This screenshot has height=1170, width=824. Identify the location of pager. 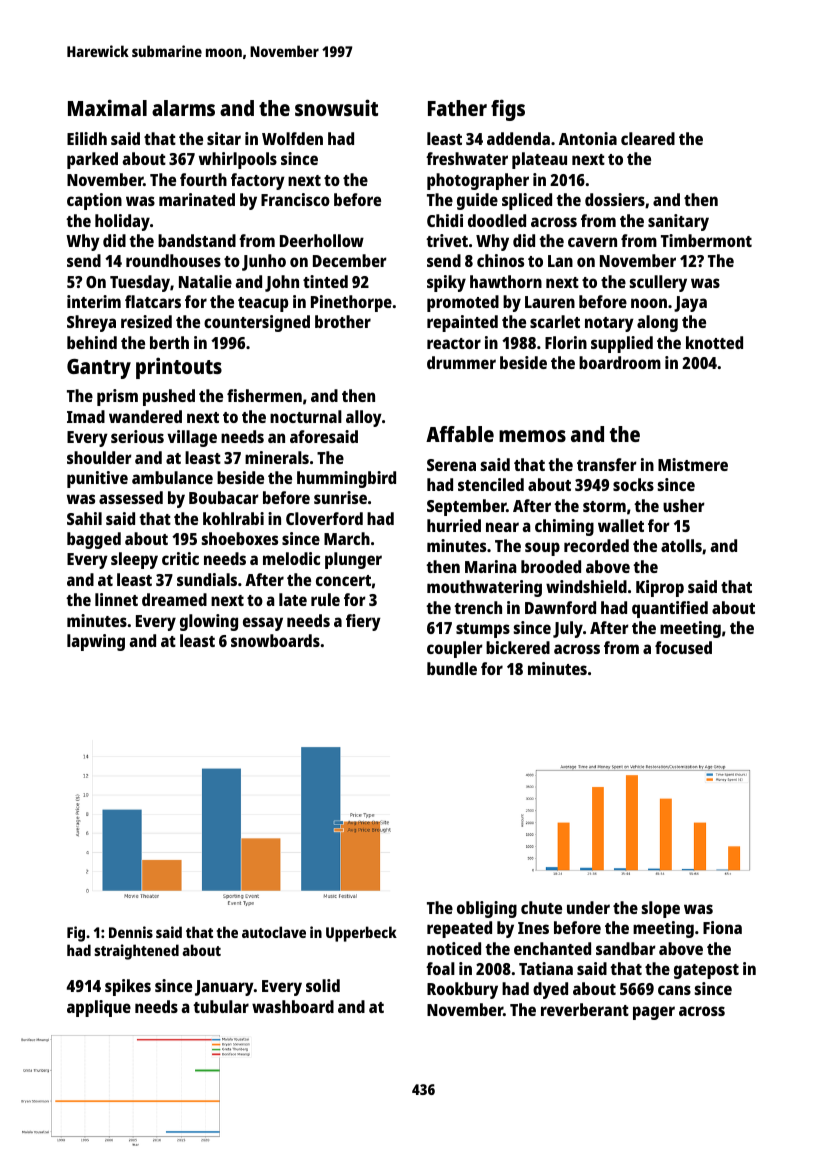
(654, 1013).
